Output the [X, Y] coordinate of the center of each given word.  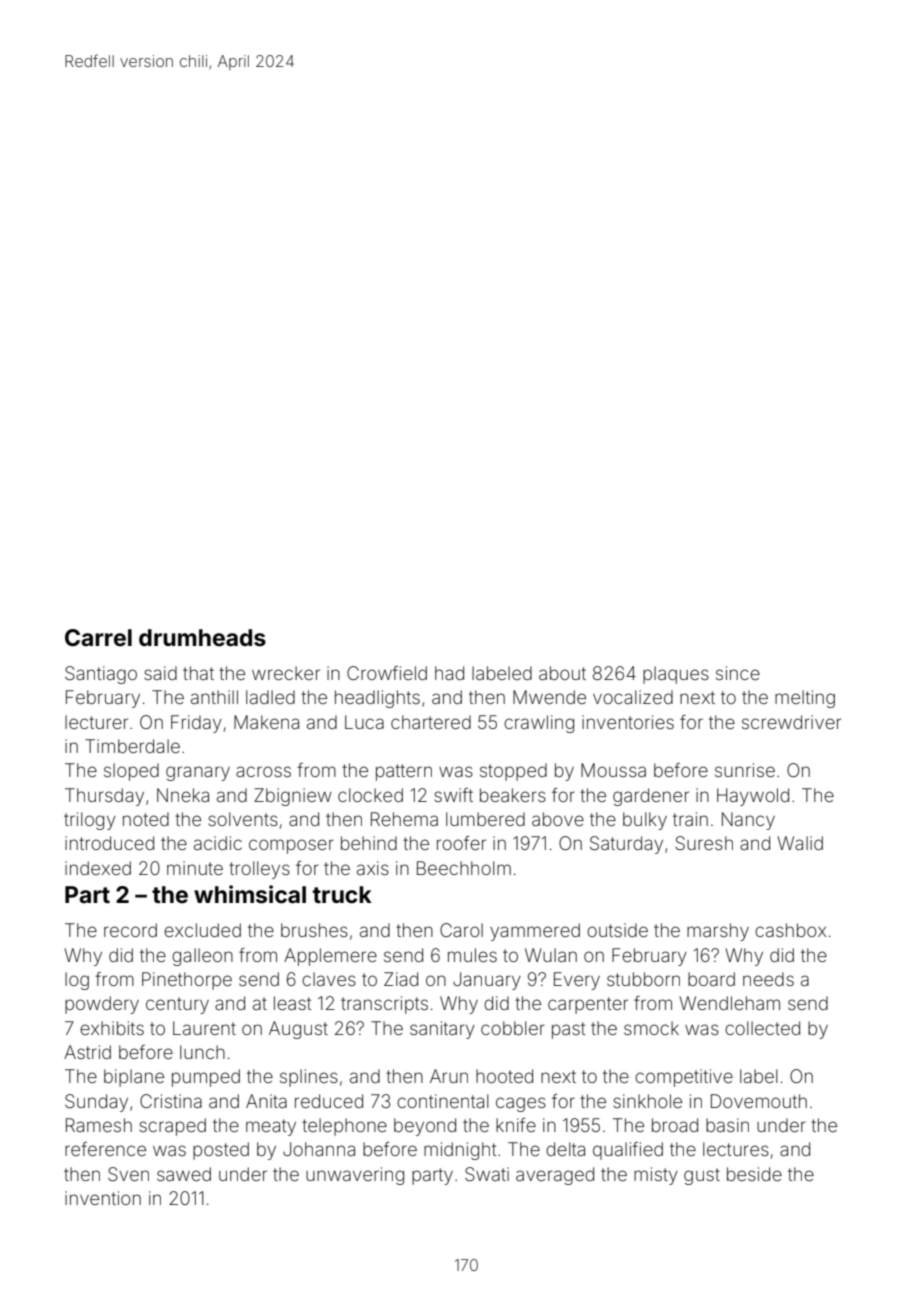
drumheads [202, 638]
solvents [243, 819]
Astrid [87, 1052]
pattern [404, 772]
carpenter [588, 1005]
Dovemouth [759, 1101]
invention [103, 1198]
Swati [487, 1174]
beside [754, 1174]
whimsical [250, 894]
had [449, 673]
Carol [461, 930]
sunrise [745, 770]
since [738, 673]
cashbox [790, 930]
